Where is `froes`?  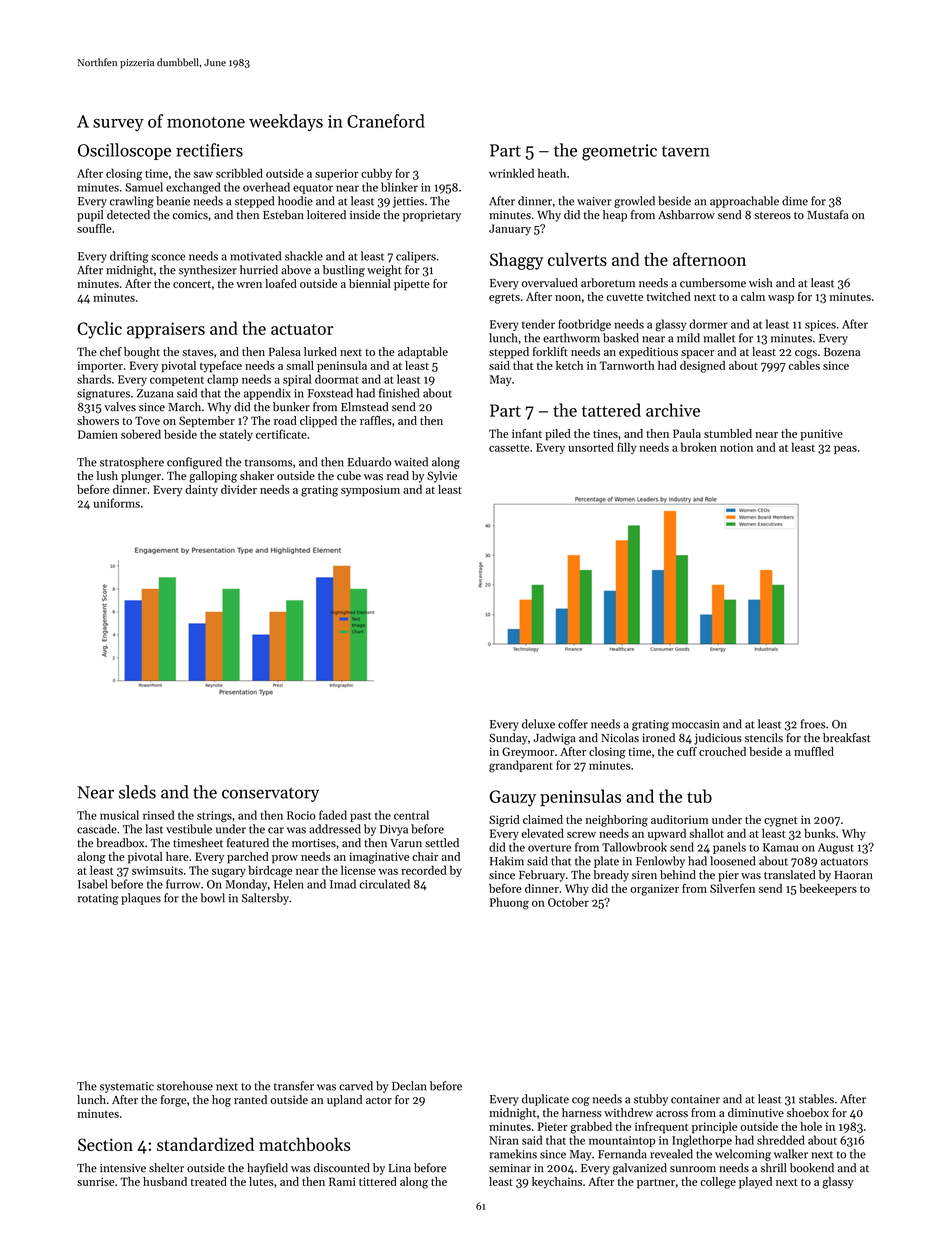 froes is located at coordinates (813, 724).
